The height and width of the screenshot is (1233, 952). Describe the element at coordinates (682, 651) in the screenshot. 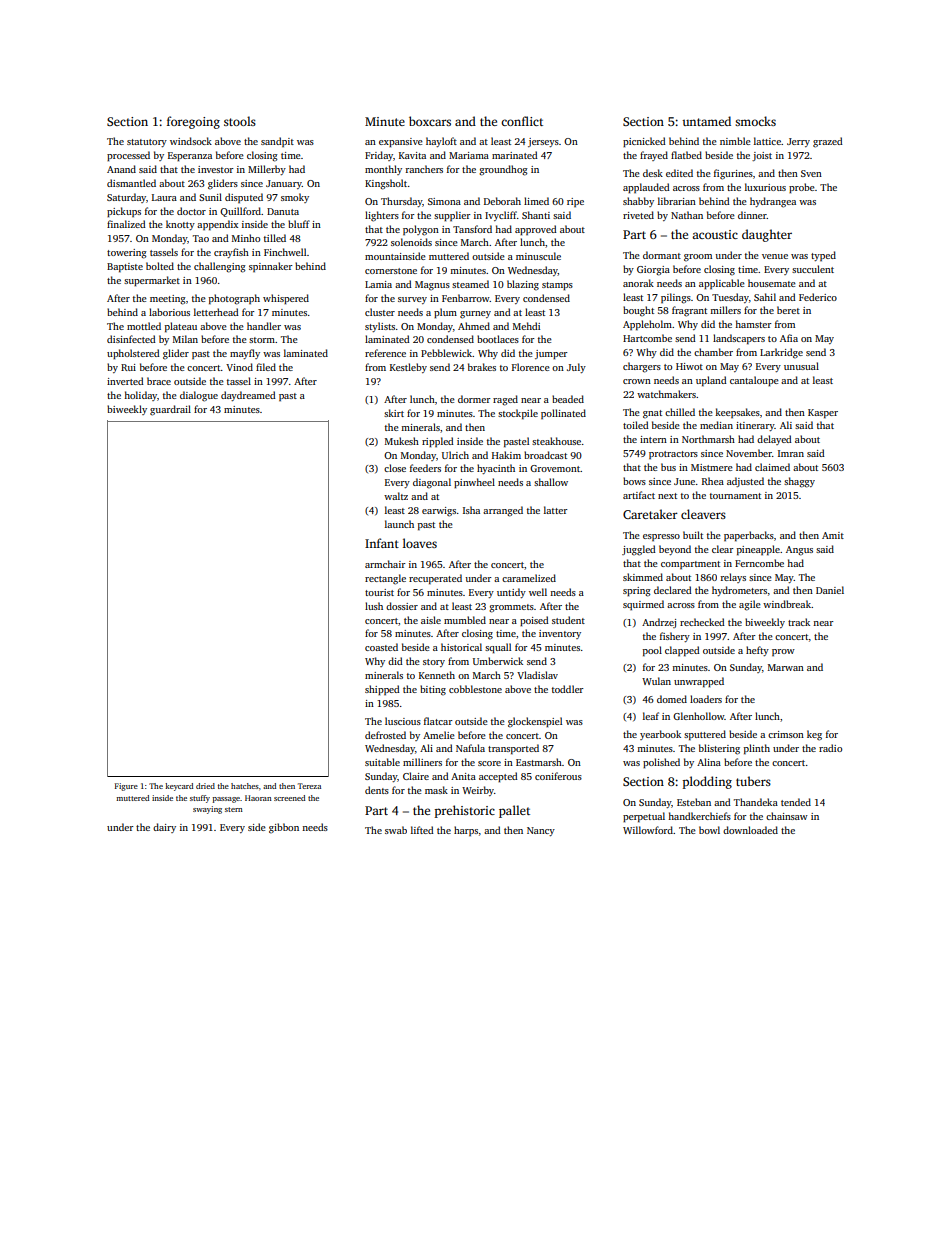

I see `clapped` at that location.
